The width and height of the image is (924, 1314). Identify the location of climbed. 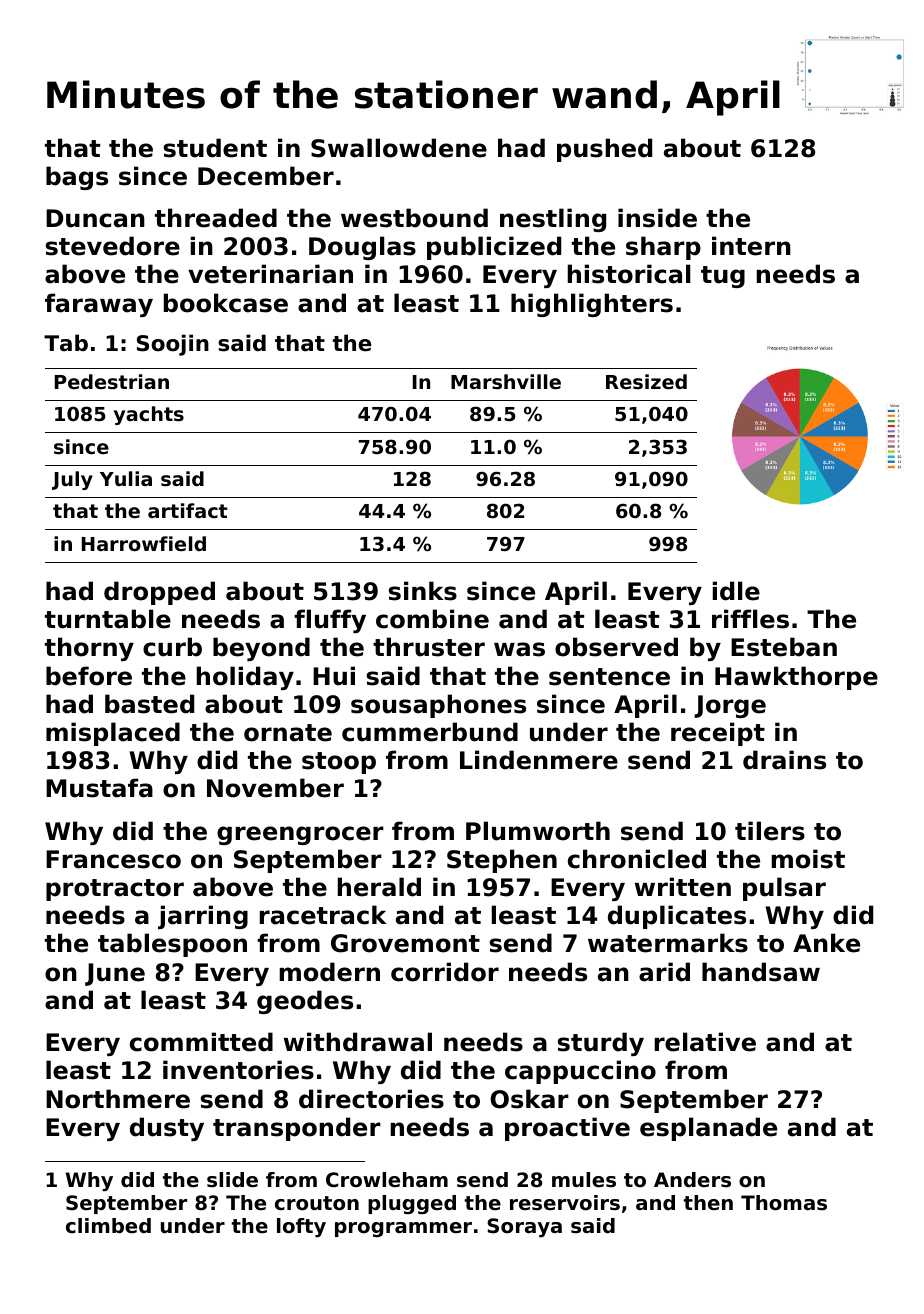
(108, 1226).
